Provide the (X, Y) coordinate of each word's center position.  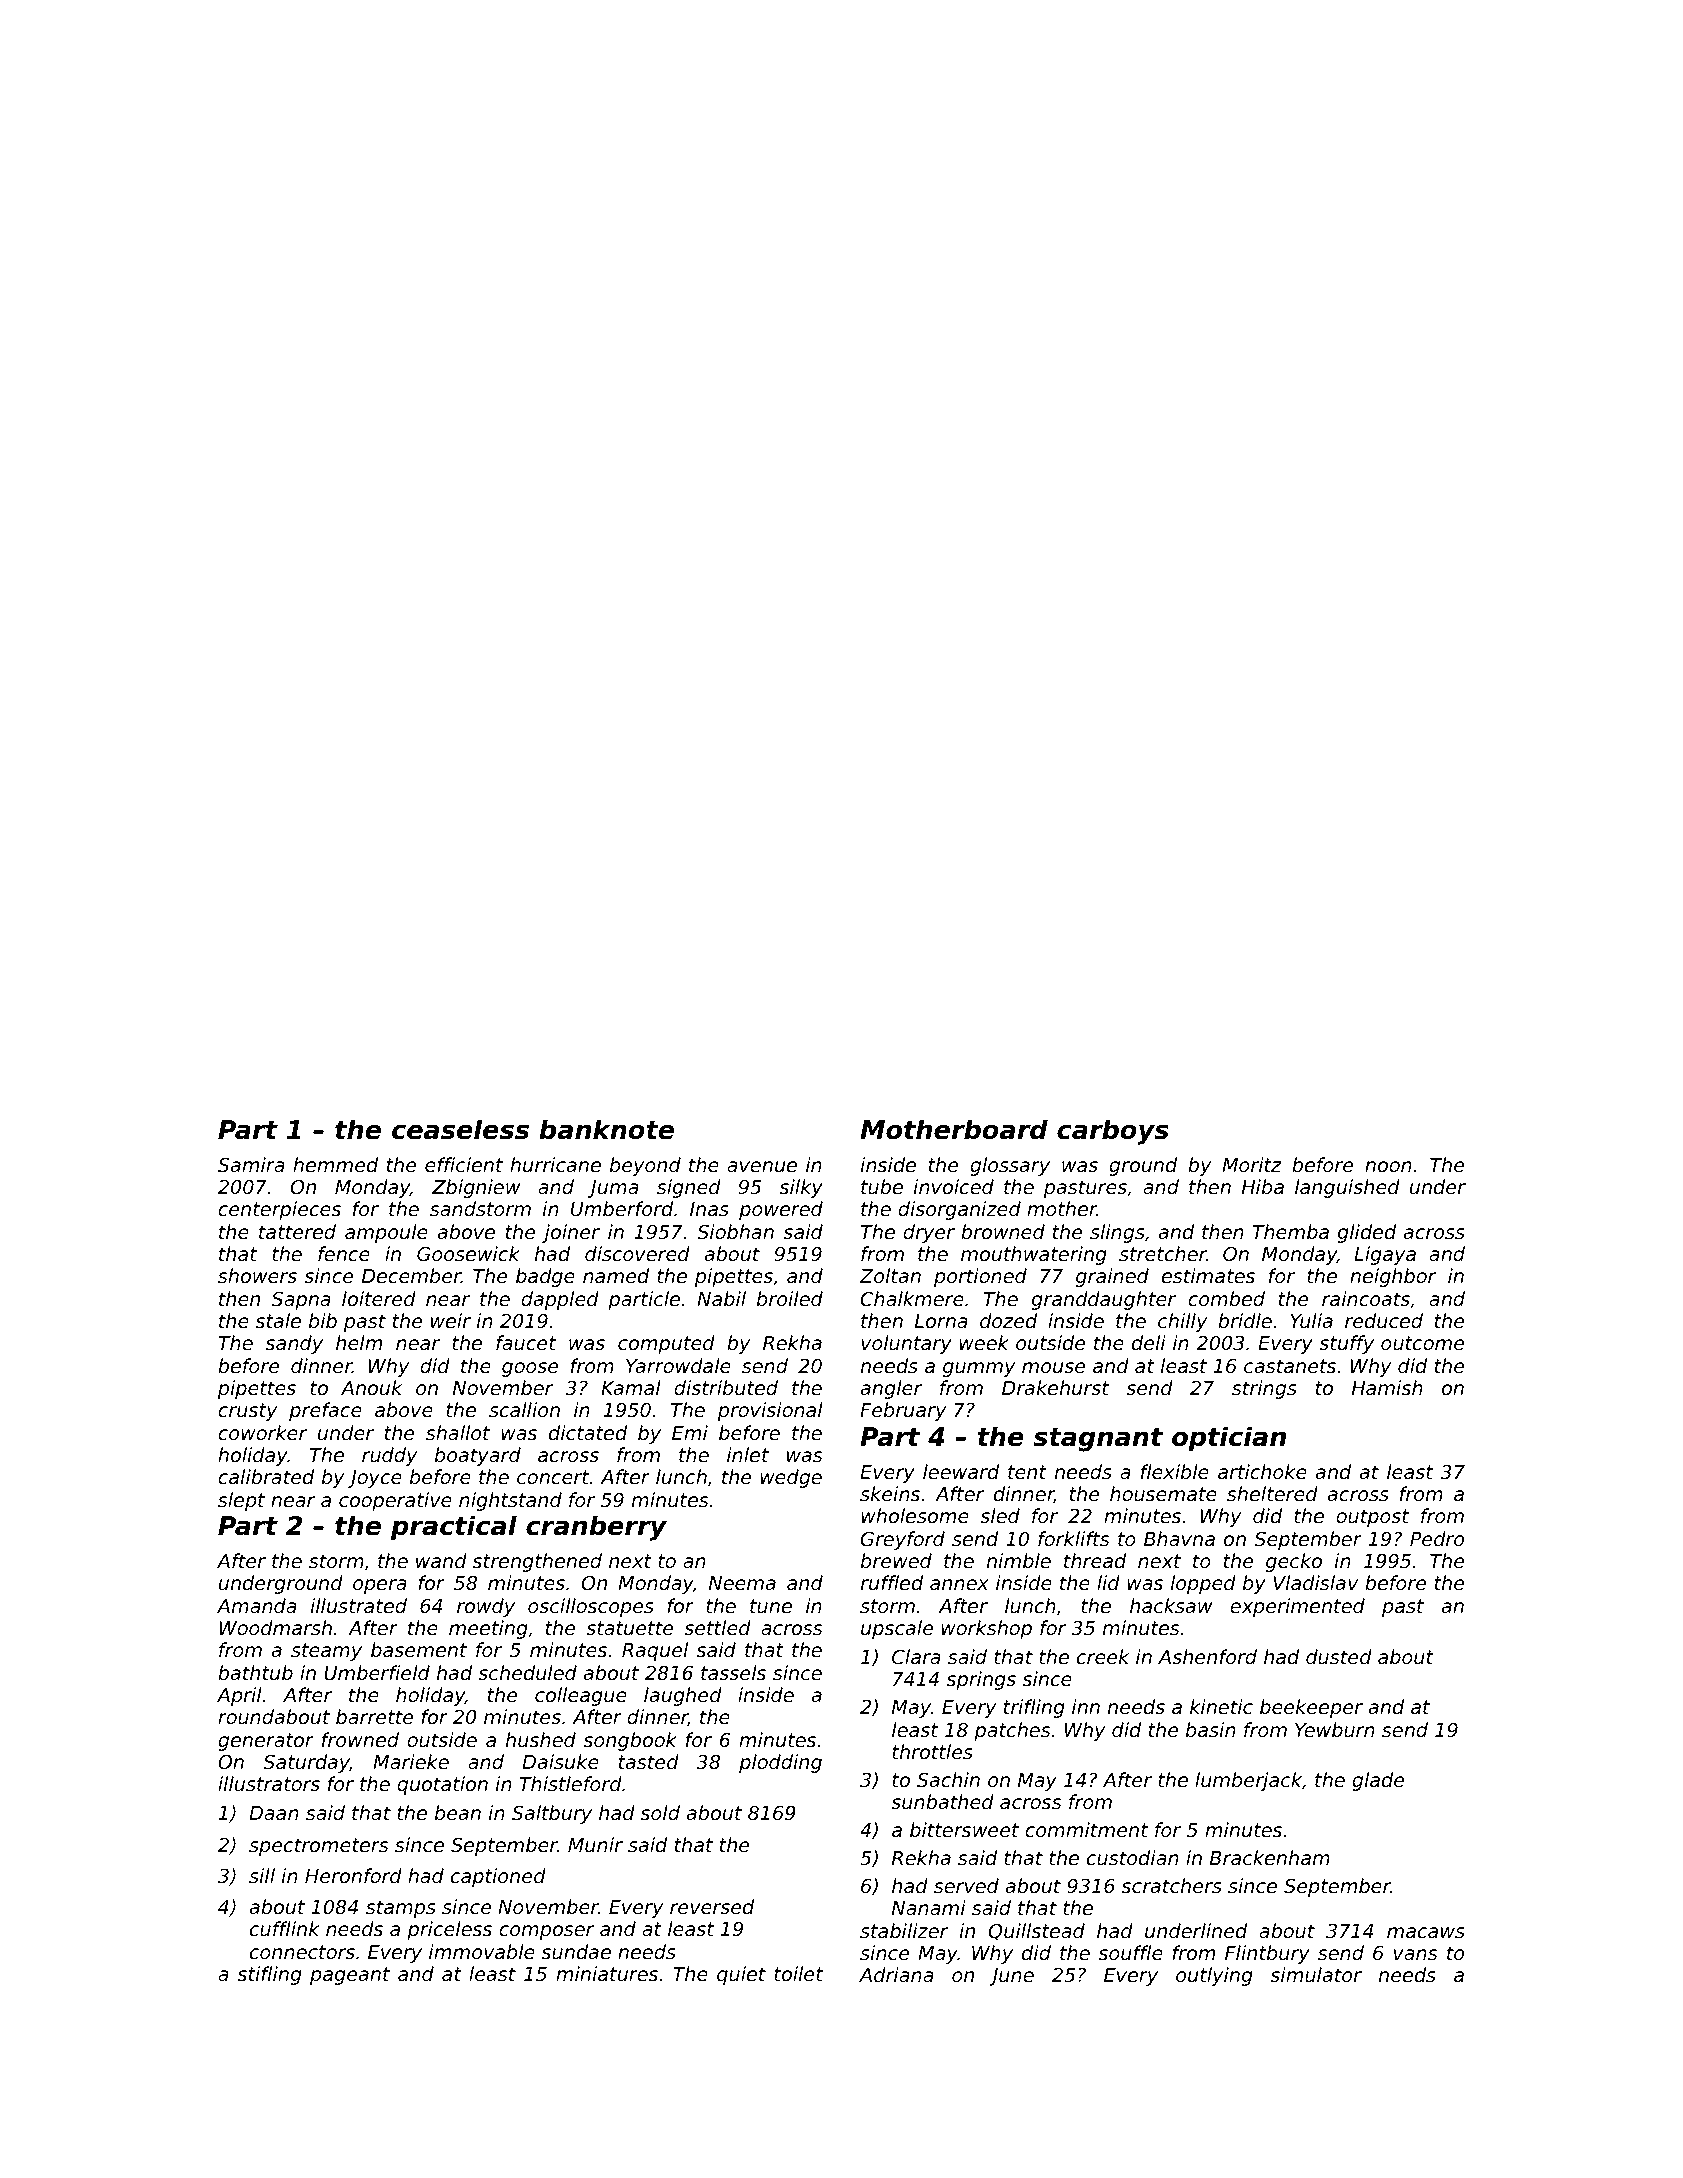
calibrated (266, 1476)
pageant (350, 1976)
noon (1388, 1166)
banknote (606, 1129)
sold (660, 1812)
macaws (1426, 1932)
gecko (1294, 1562)
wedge (791, 1478)
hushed (541, 1739)
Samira (251, 1164)
